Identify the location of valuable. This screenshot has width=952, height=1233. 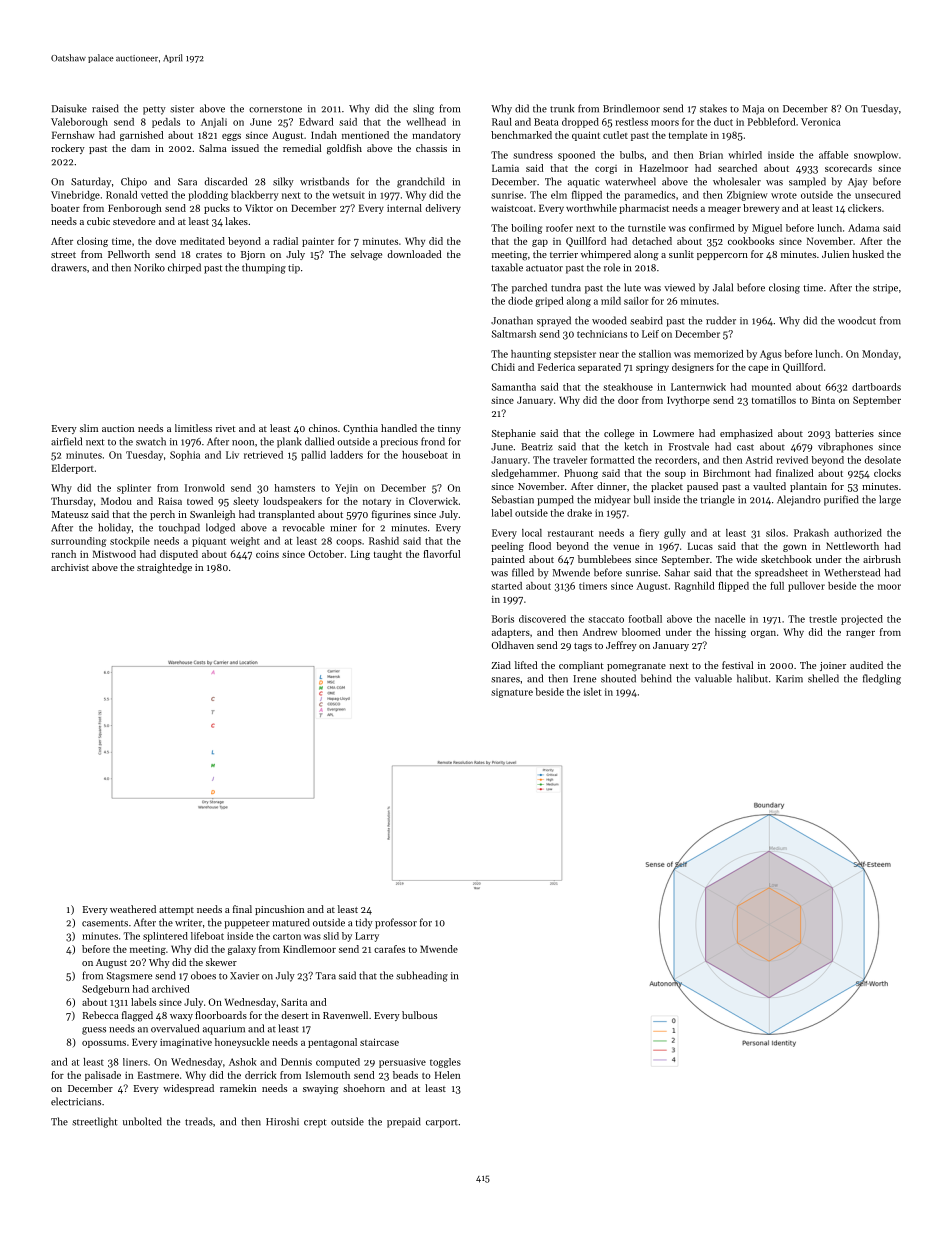
(713, 678).
